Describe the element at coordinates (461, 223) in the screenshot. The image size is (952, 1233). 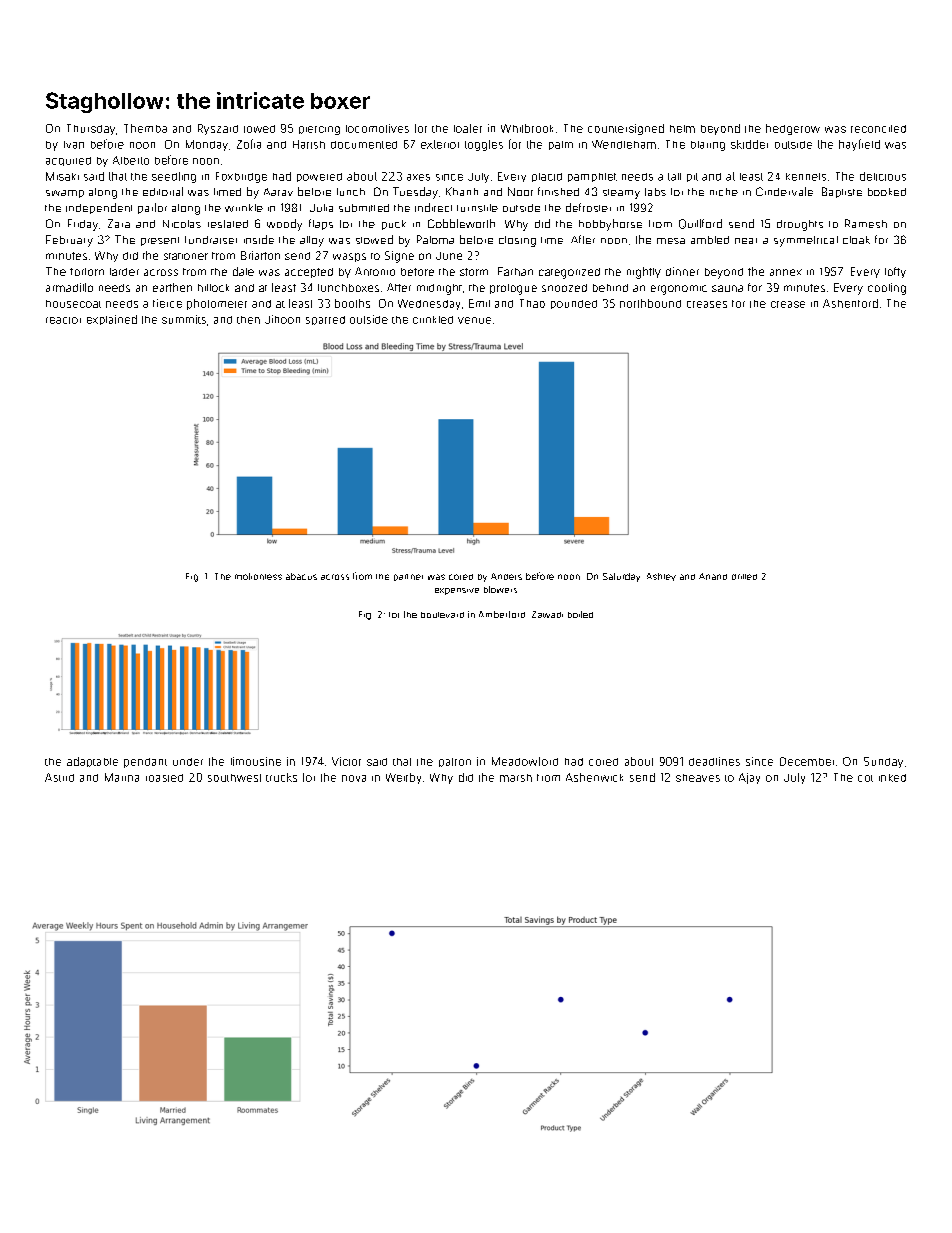
I see `Cobbleworth` at that location.
